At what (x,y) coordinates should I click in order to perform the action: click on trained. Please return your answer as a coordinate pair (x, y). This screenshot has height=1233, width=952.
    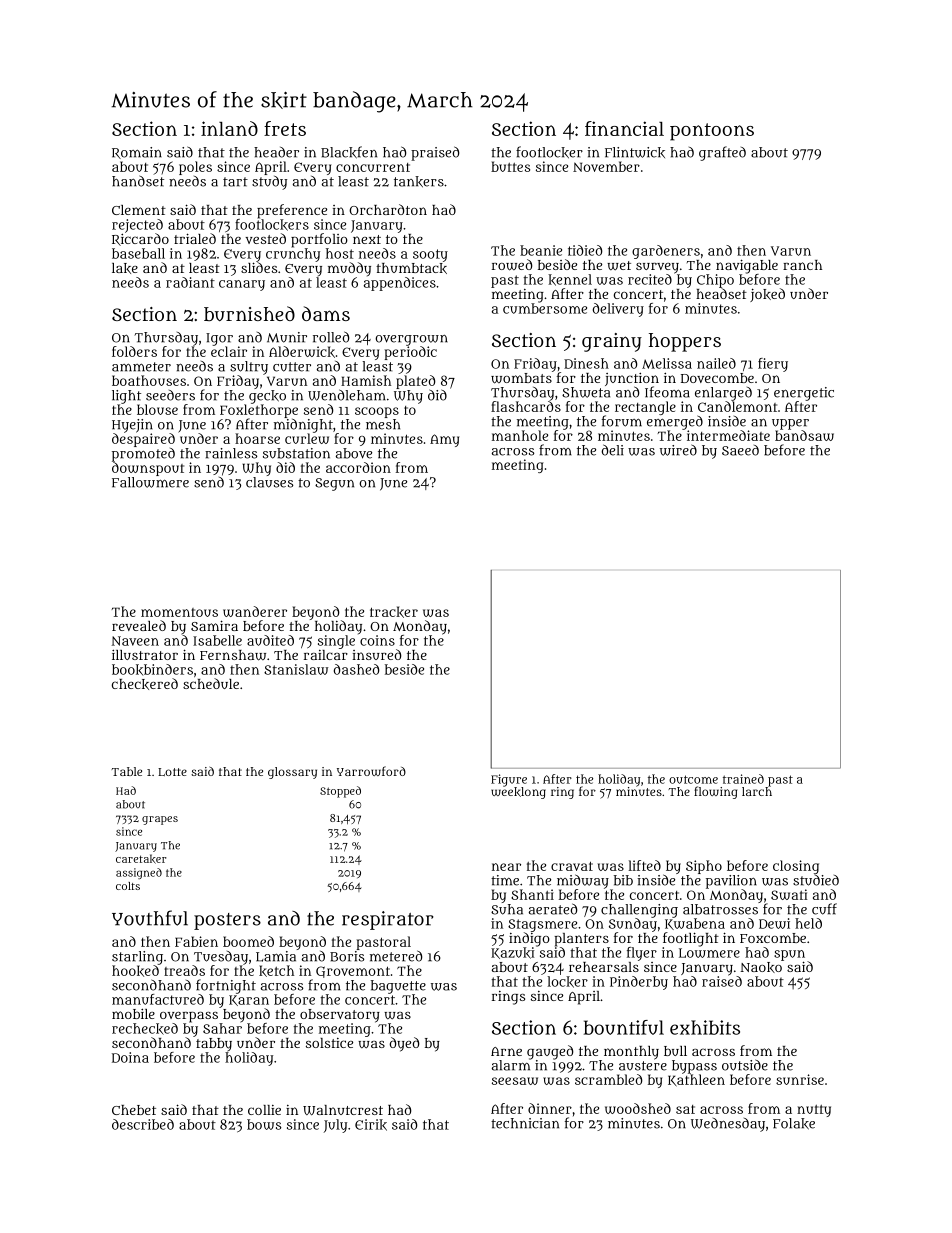
    Looking at the image, I should click on (743, 779).
